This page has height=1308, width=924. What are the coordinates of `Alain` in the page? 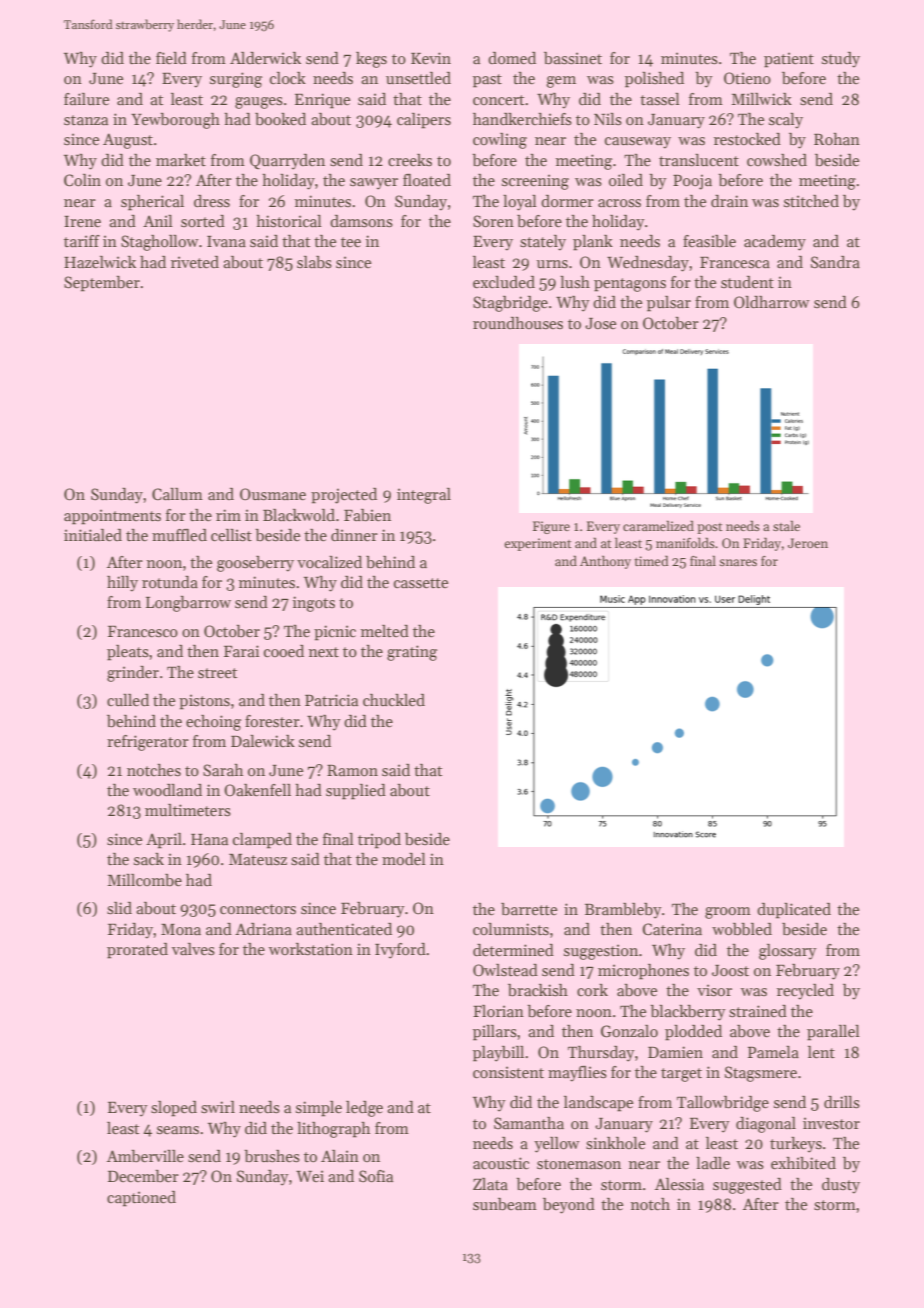 It's located at (340, 1156).
